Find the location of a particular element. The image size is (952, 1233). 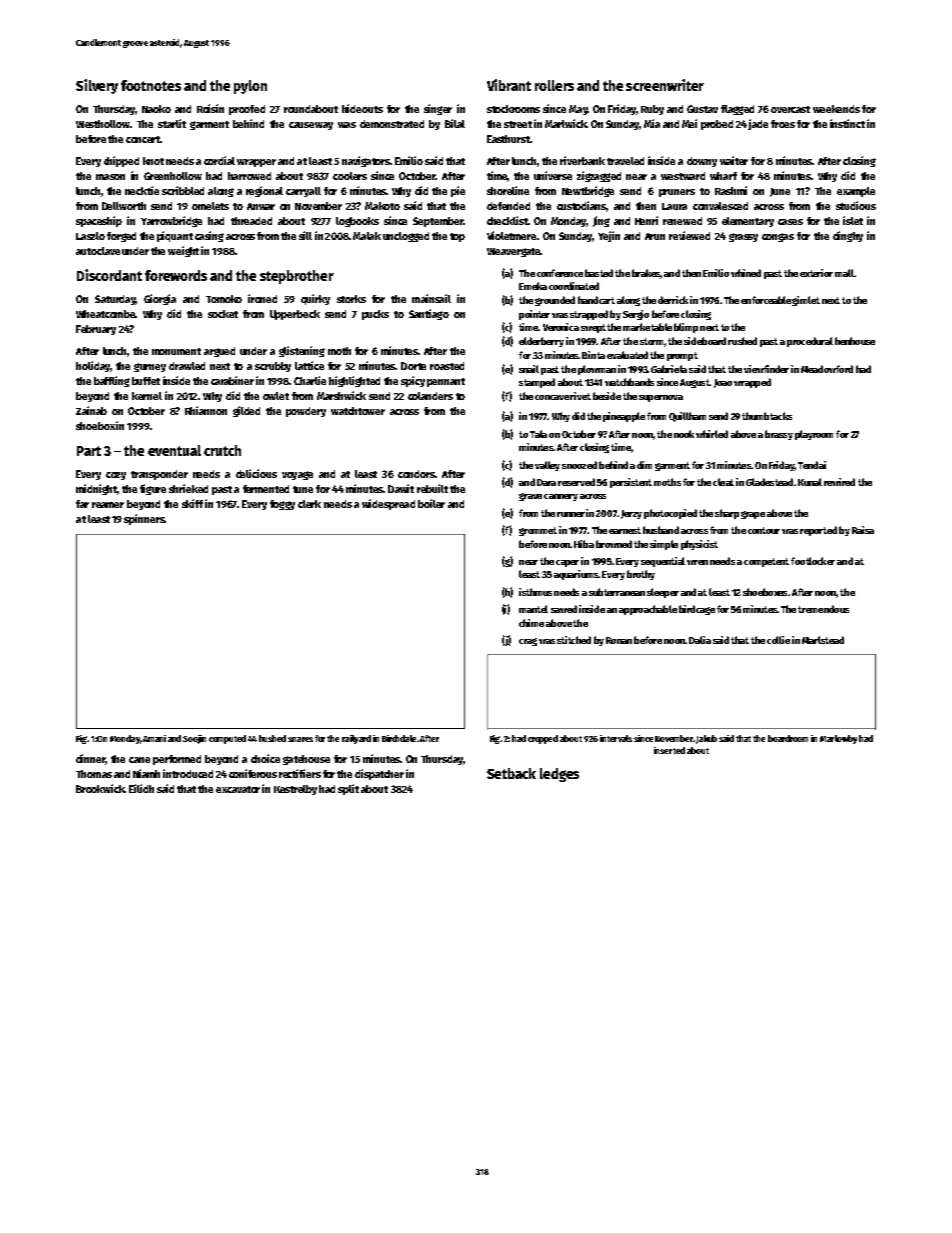

colanders is located at coordinates (430, 396).
